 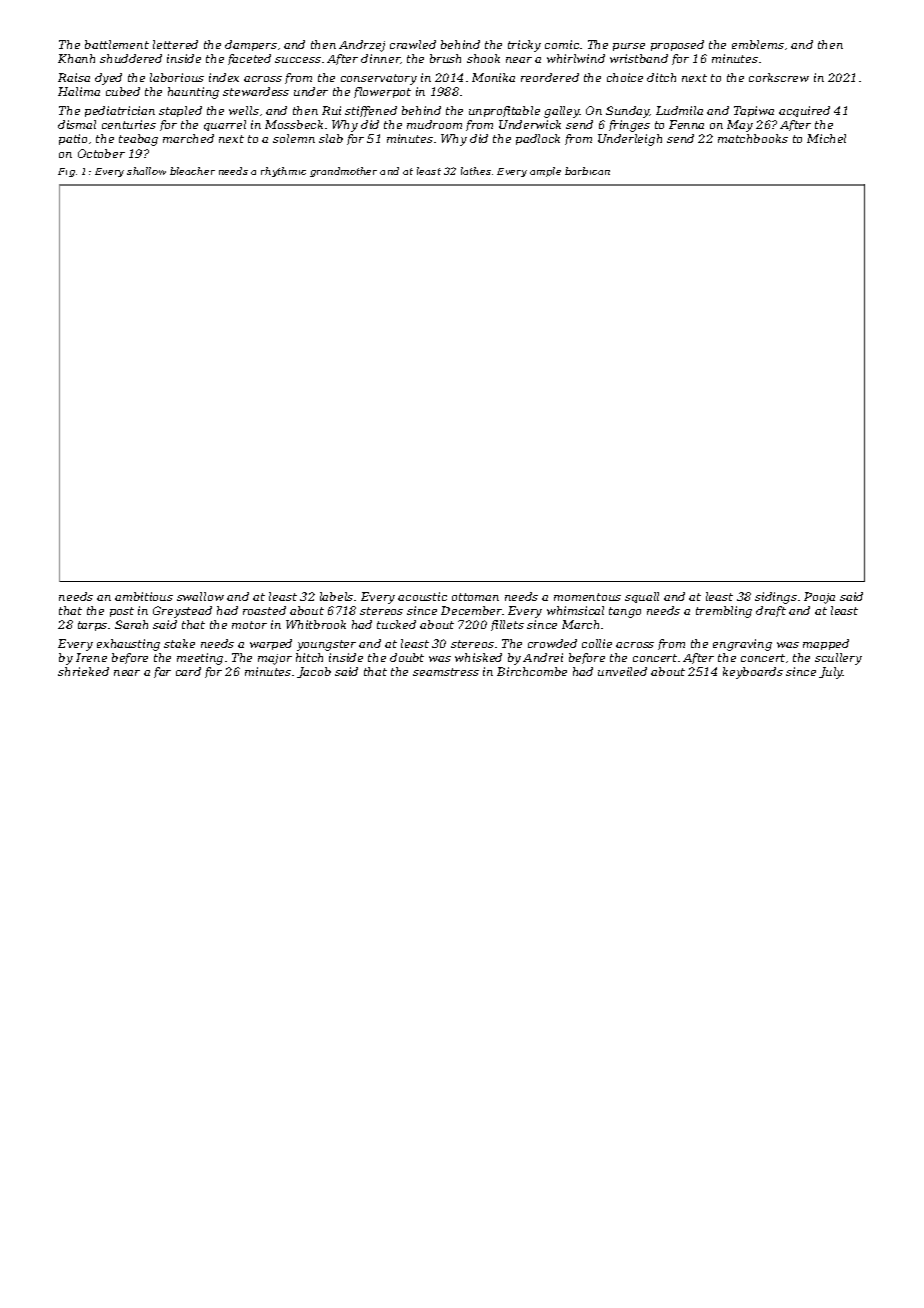 I want to click on roasted, so click(x=264, y=610).
